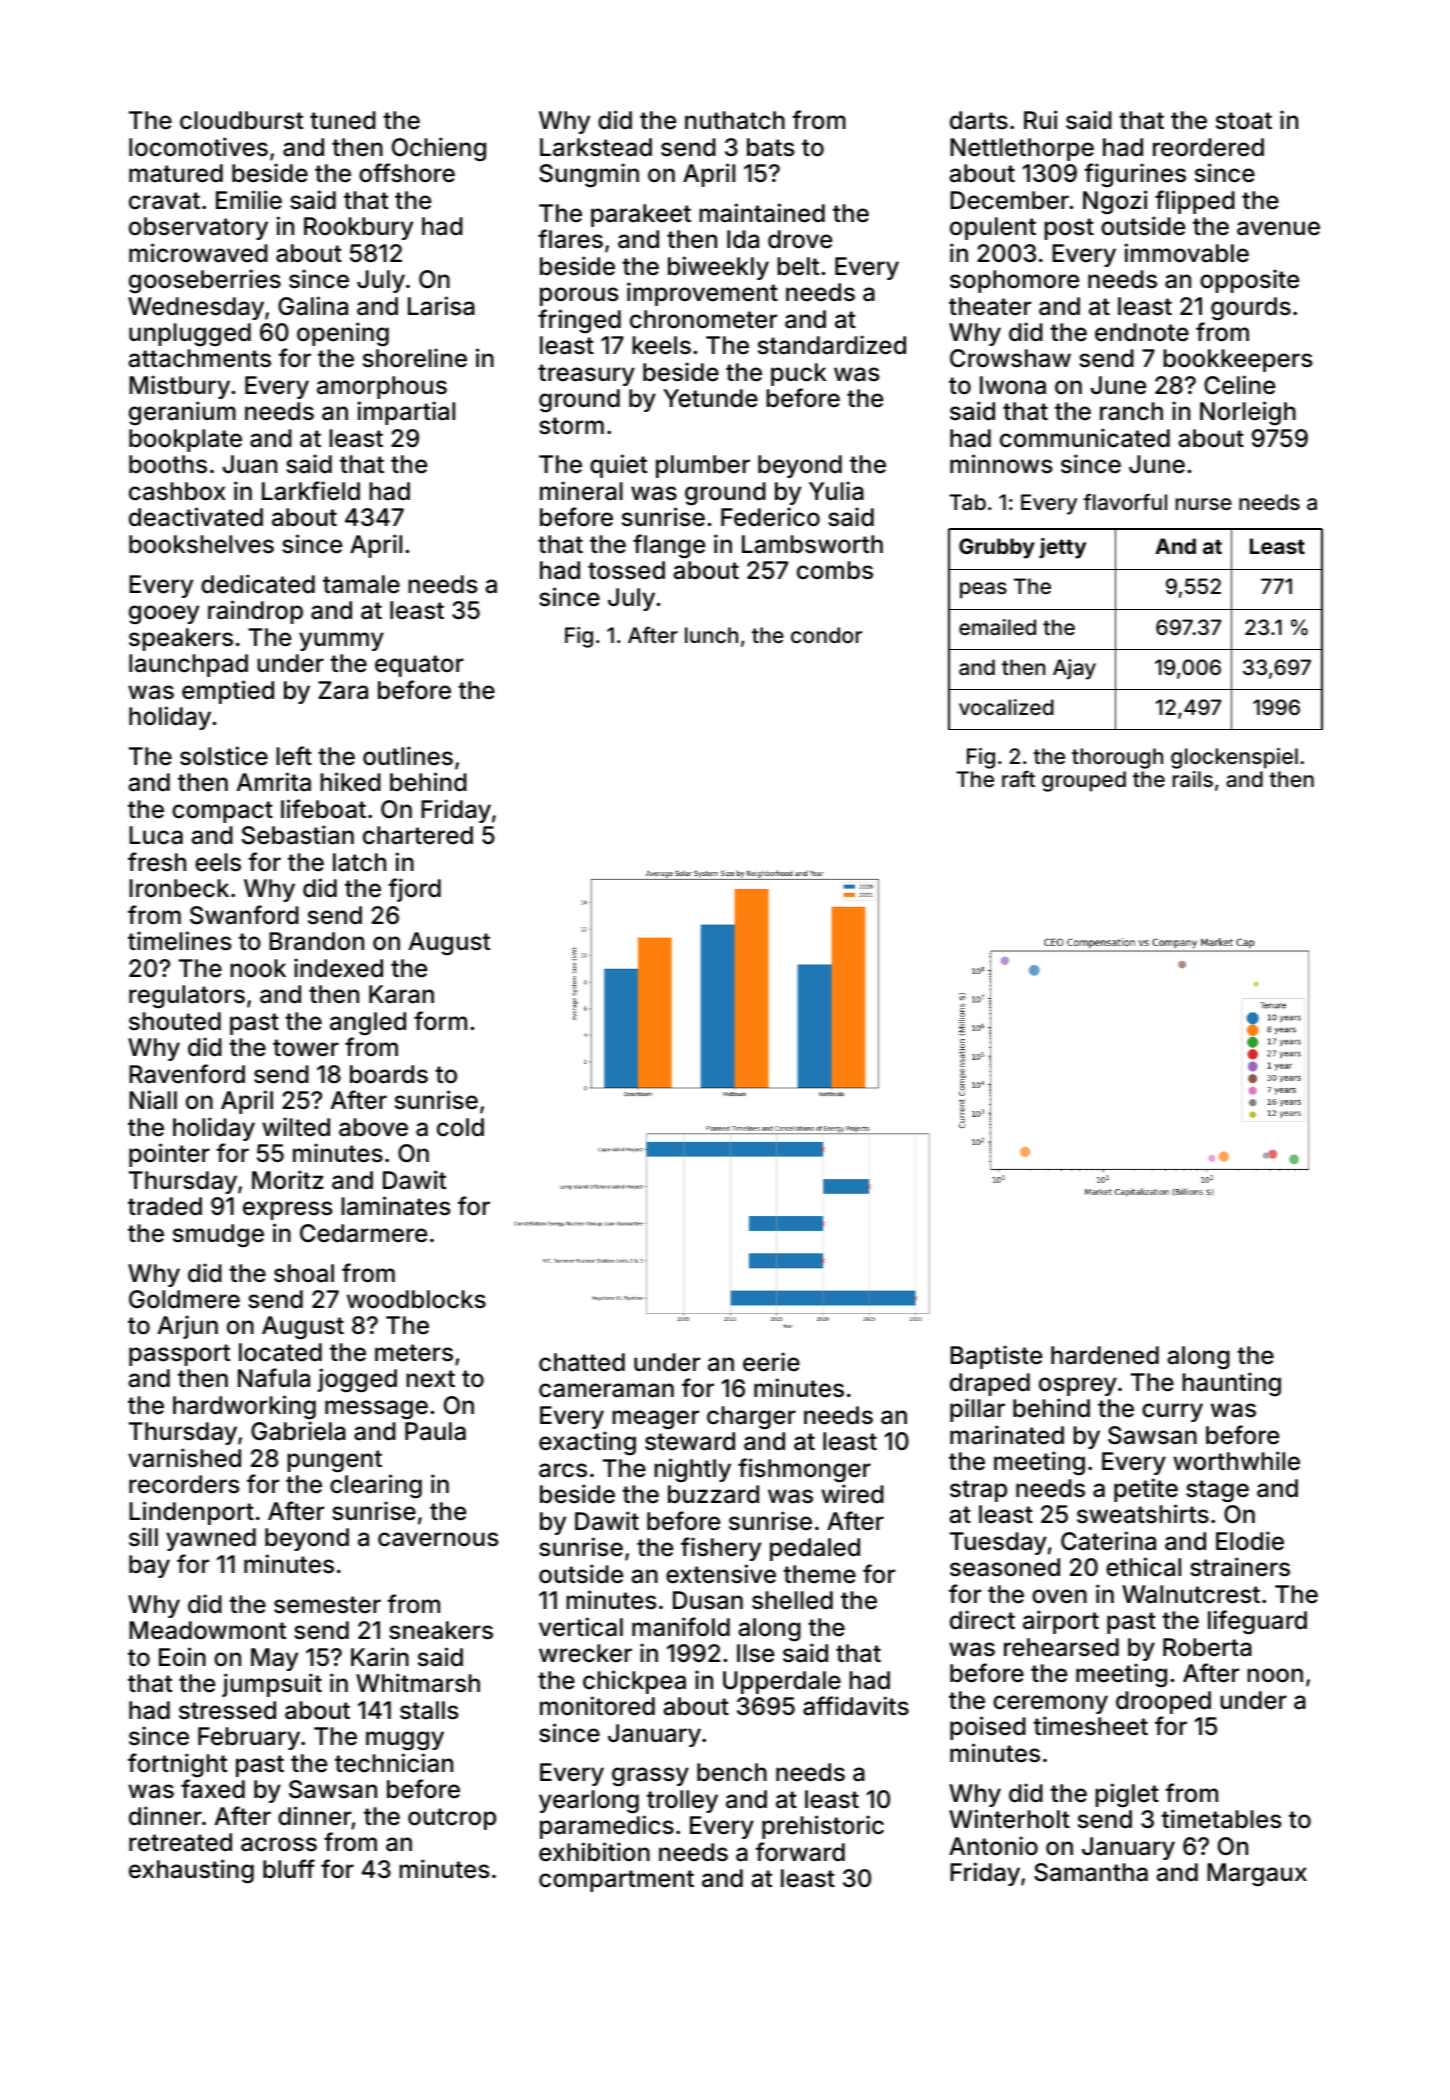 The height and width of the screenshot is (2100, 1450). Describe the element at coordinates (1018, 778) in the screenshot. I see `raft` at that location.
